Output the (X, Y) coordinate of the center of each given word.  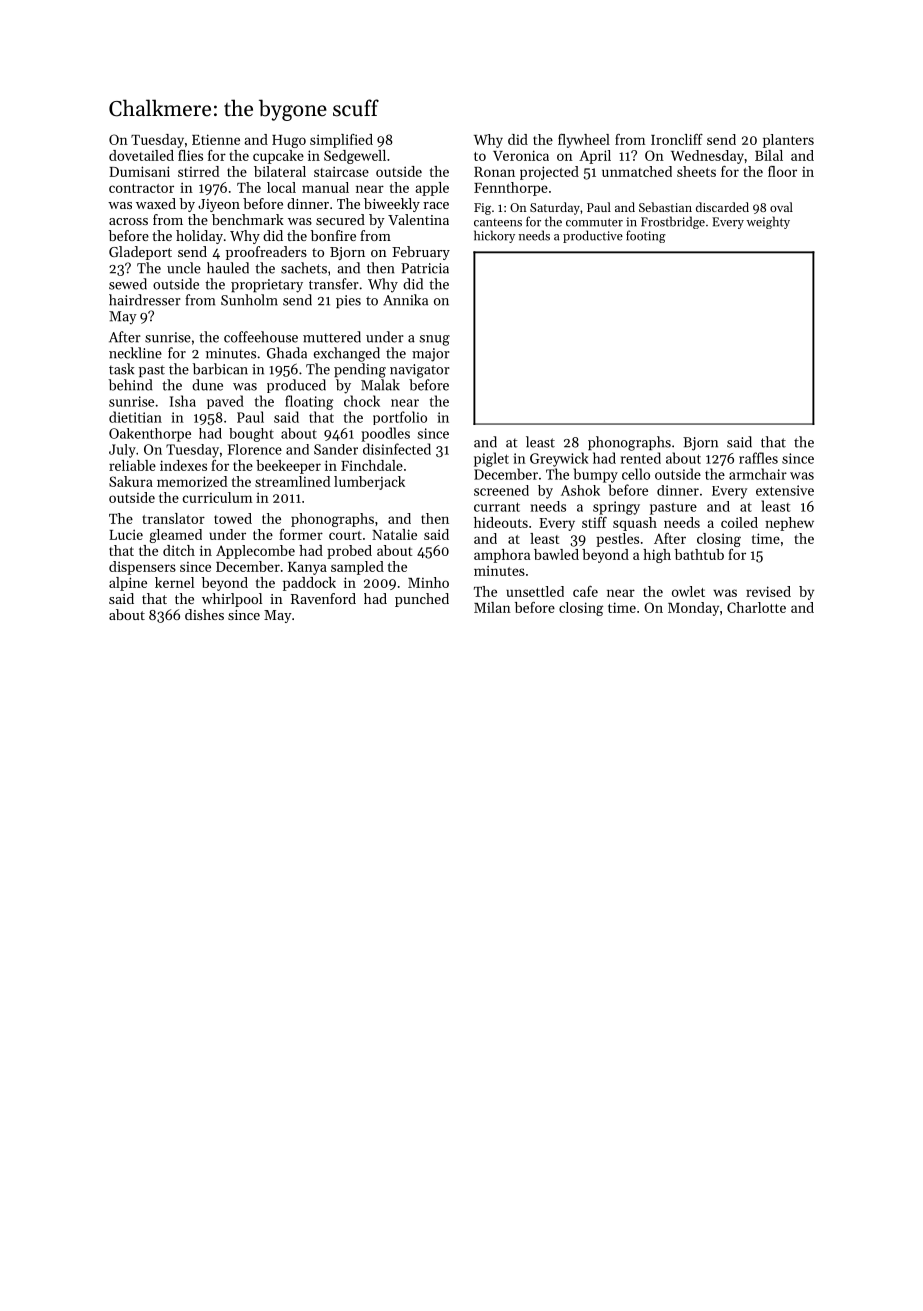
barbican (220, 369)
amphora (502, 556)
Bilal (769, 155)
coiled (739, 522)
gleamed (176, 536)
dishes (204, 614)
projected (549, 173)
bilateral (280, 171)
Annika (405, 300)
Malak (380, 385)
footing (646, 236)
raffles (758, 458)
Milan (492, 607)
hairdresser (145, 300)
